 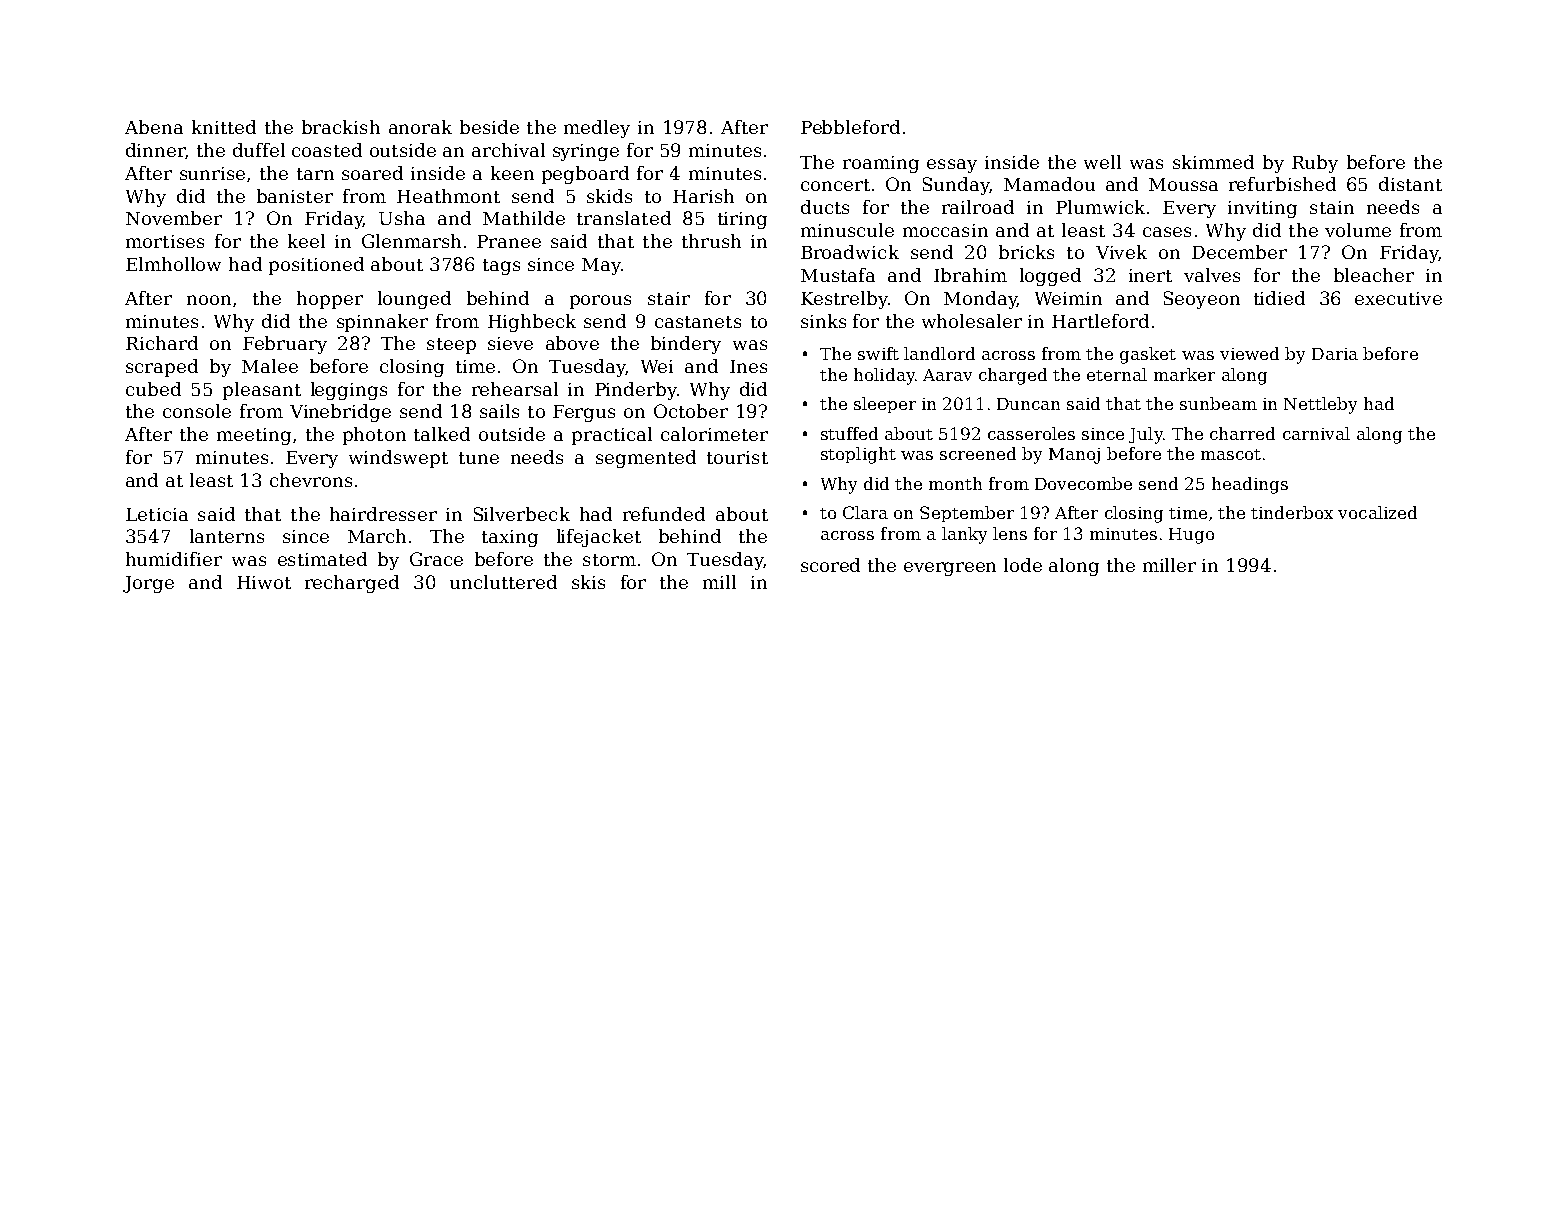 What do you see at coordinates (227, 536) in the screenshot?
I see `lanterns` at bounding box center [227, 536].
